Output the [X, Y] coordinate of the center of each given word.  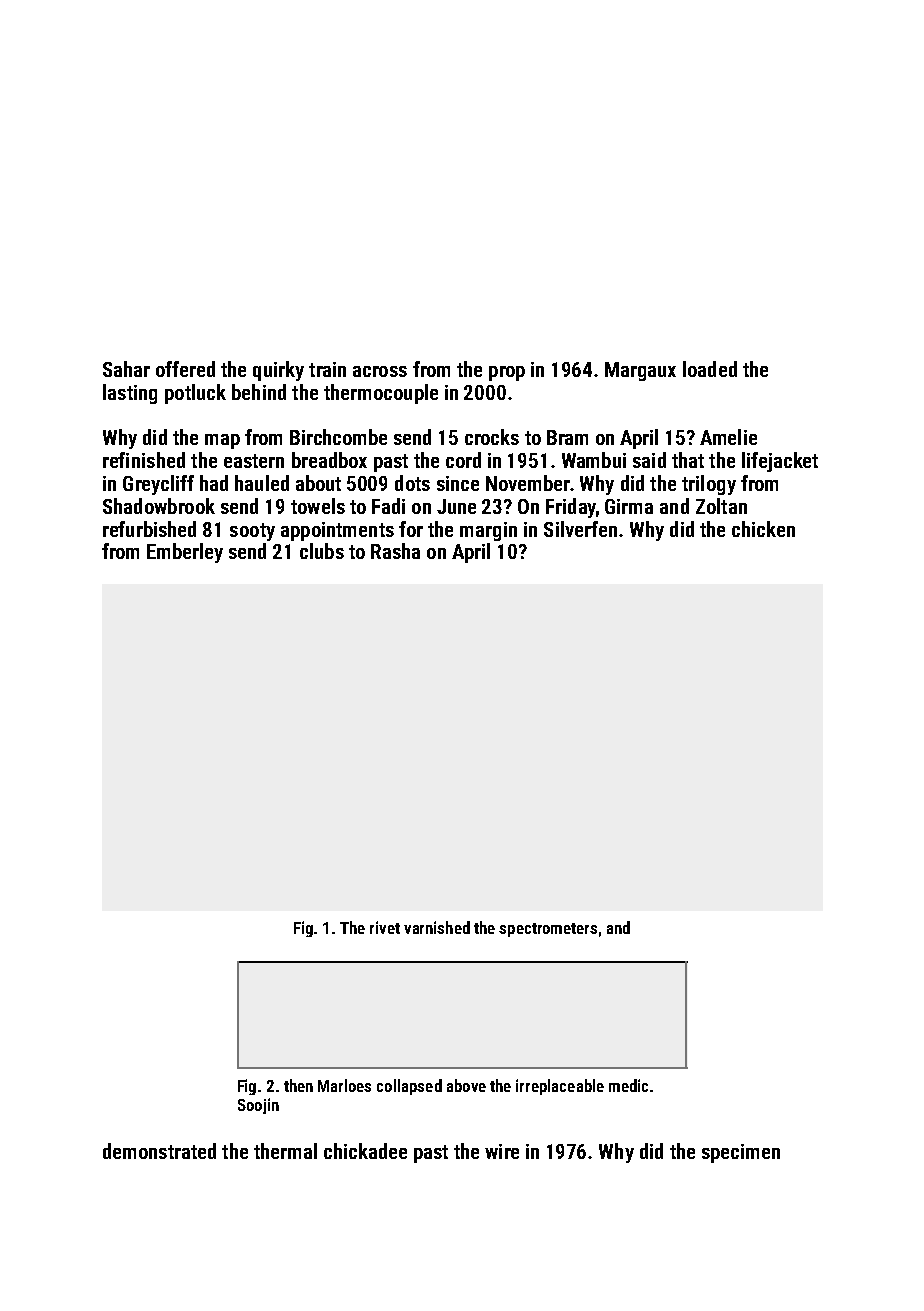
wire [502, 1151]
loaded [710, 369]
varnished [437, 927]
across [380, 371]
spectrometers [548, 930]
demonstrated [159, 1151]
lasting [130, 394]
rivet [385, 927]
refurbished [149, 529]
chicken [763, 529]
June [456, 506]
